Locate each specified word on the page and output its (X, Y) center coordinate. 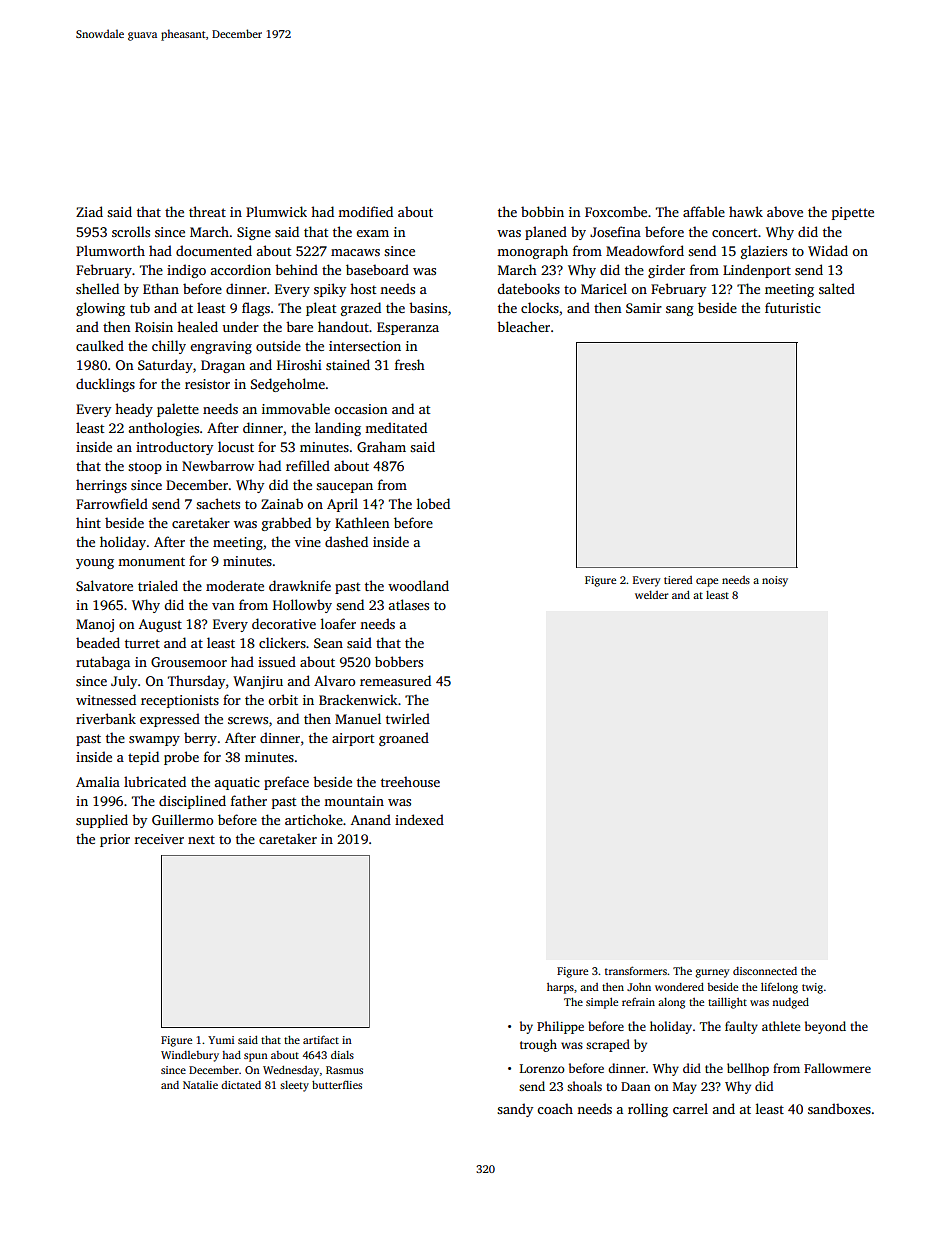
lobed (433, 503)
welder (651, 595)
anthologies (164, 429)
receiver (159, 839)
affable (704, 211)
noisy (775, 581)
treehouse (410, 781)
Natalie (200, 1085)
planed (546, 233)
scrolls (131, 231)
